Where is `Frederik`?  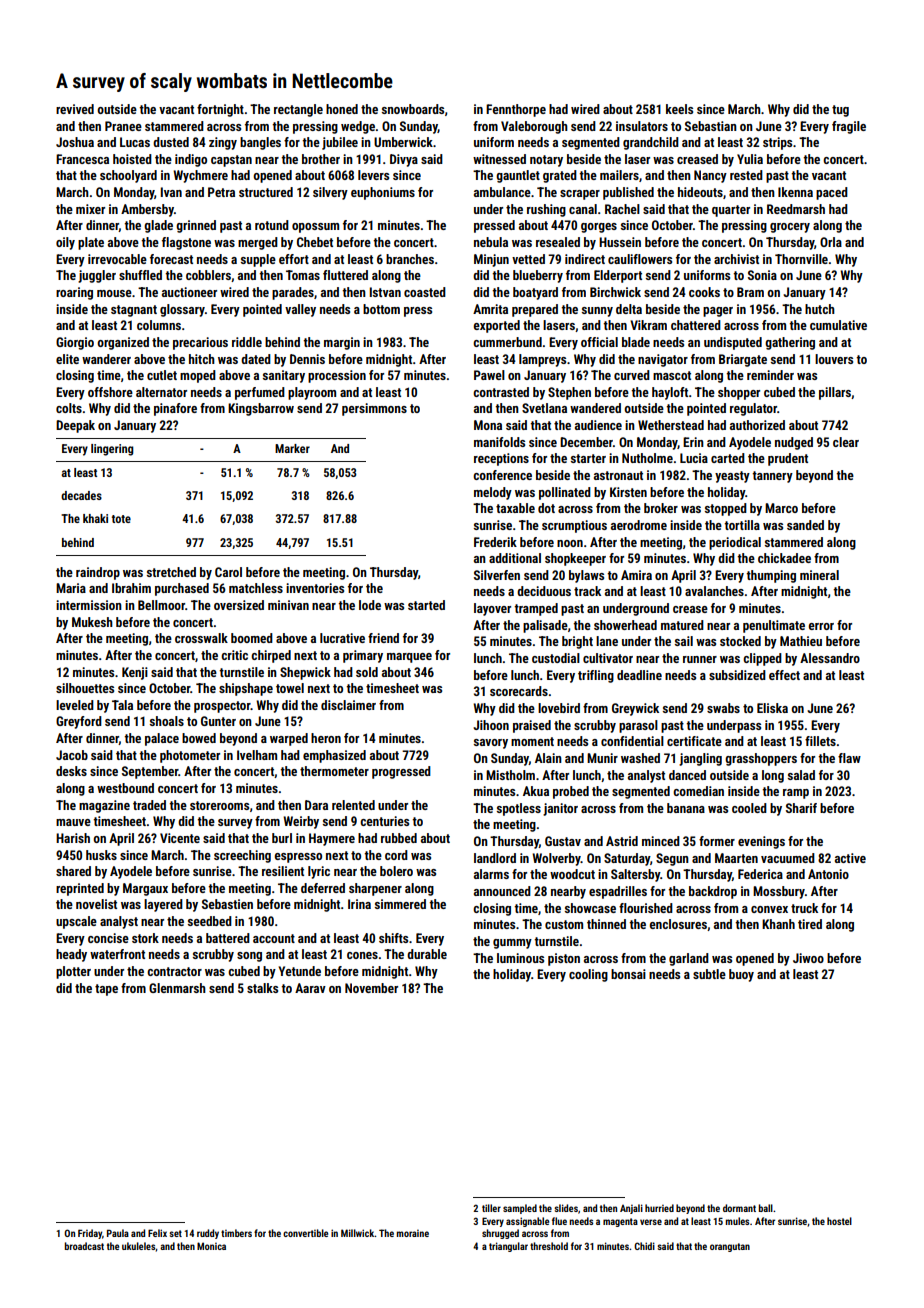
Frederik is located at coordinates (495, 542).
